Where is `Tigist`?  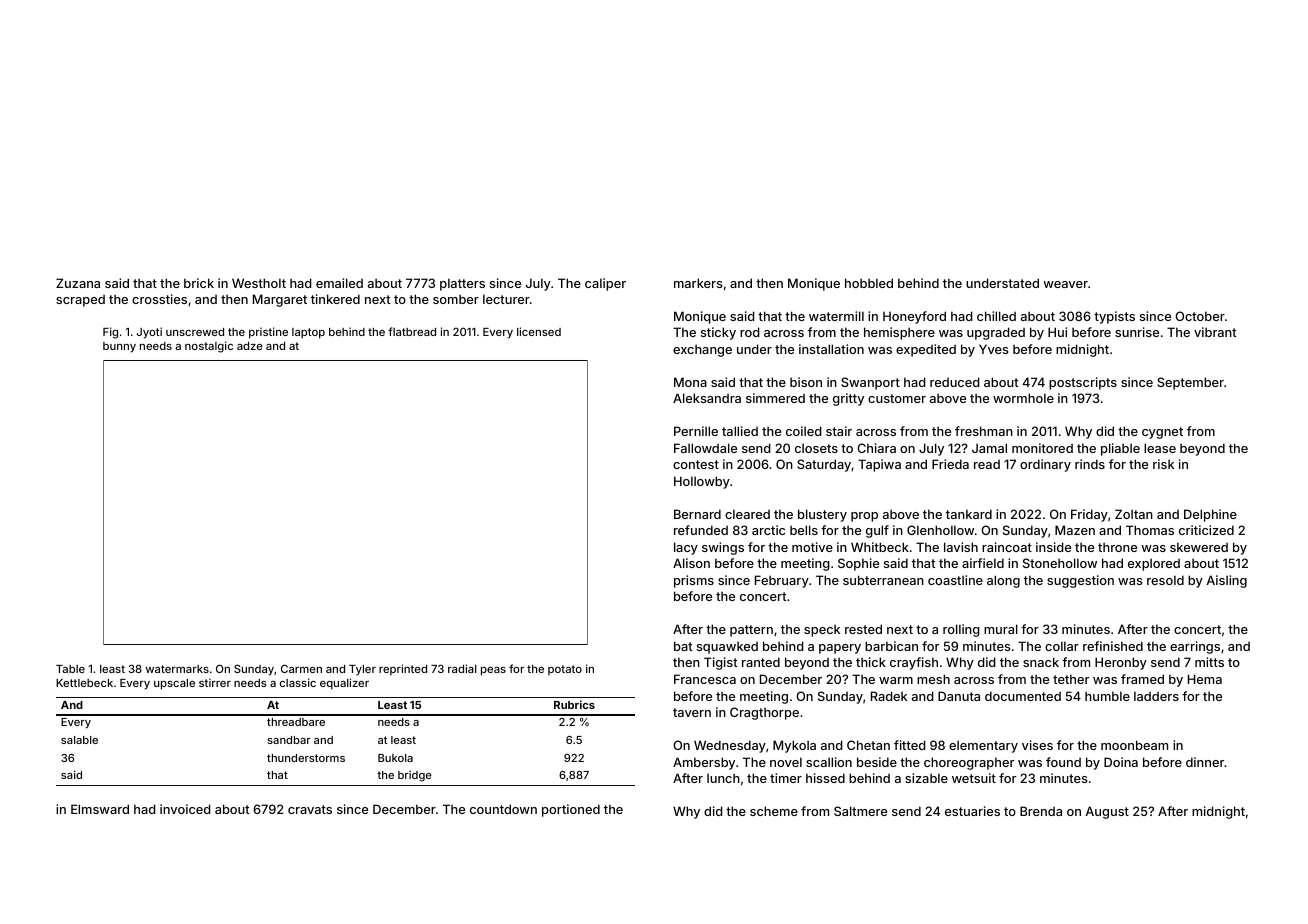
Tigist is located at coordinates (721, 663).
